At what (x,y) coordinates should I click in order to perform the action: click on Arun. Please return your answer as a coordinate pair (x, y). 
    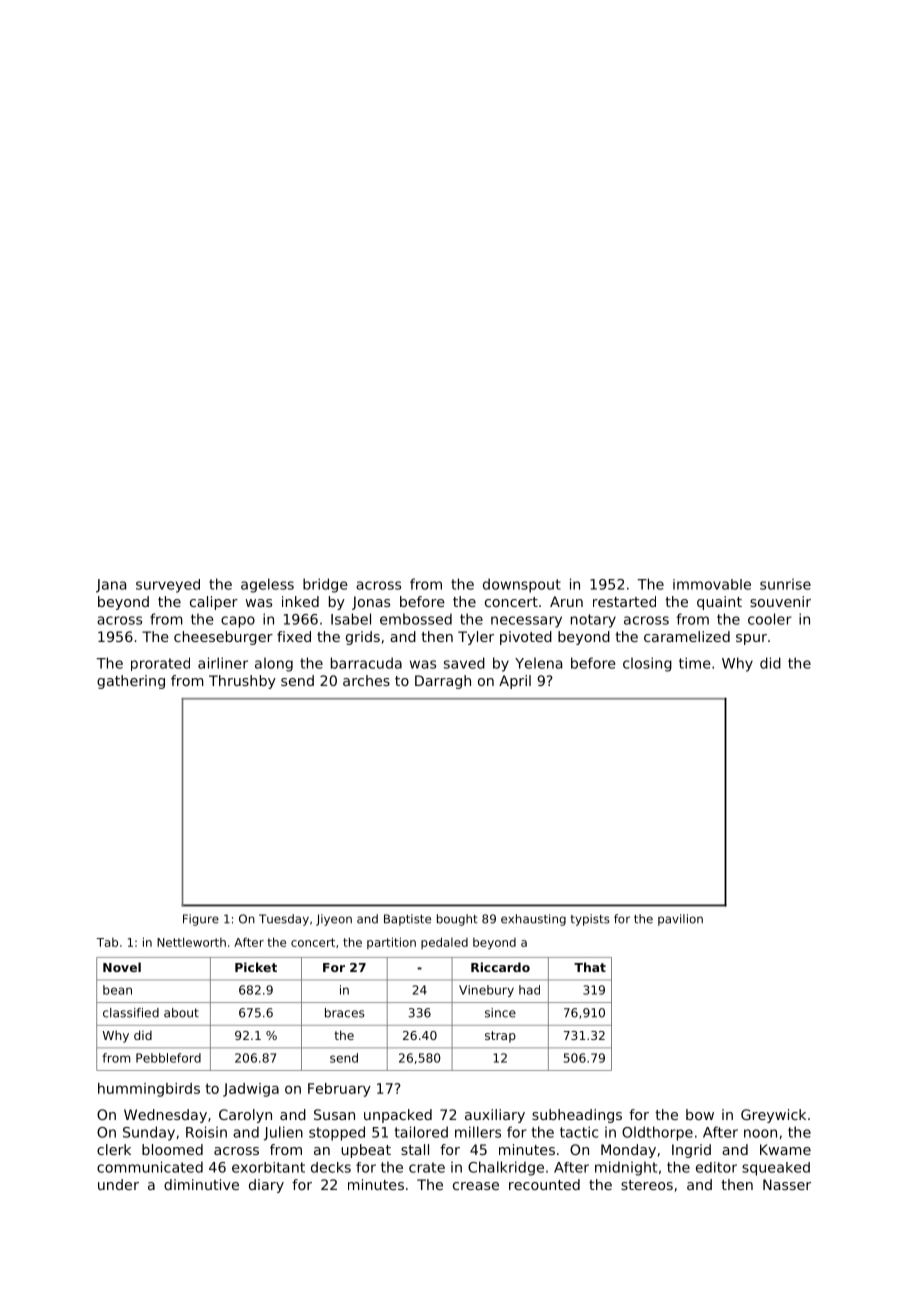
    Looking at the image, I should click on (566, 601).
